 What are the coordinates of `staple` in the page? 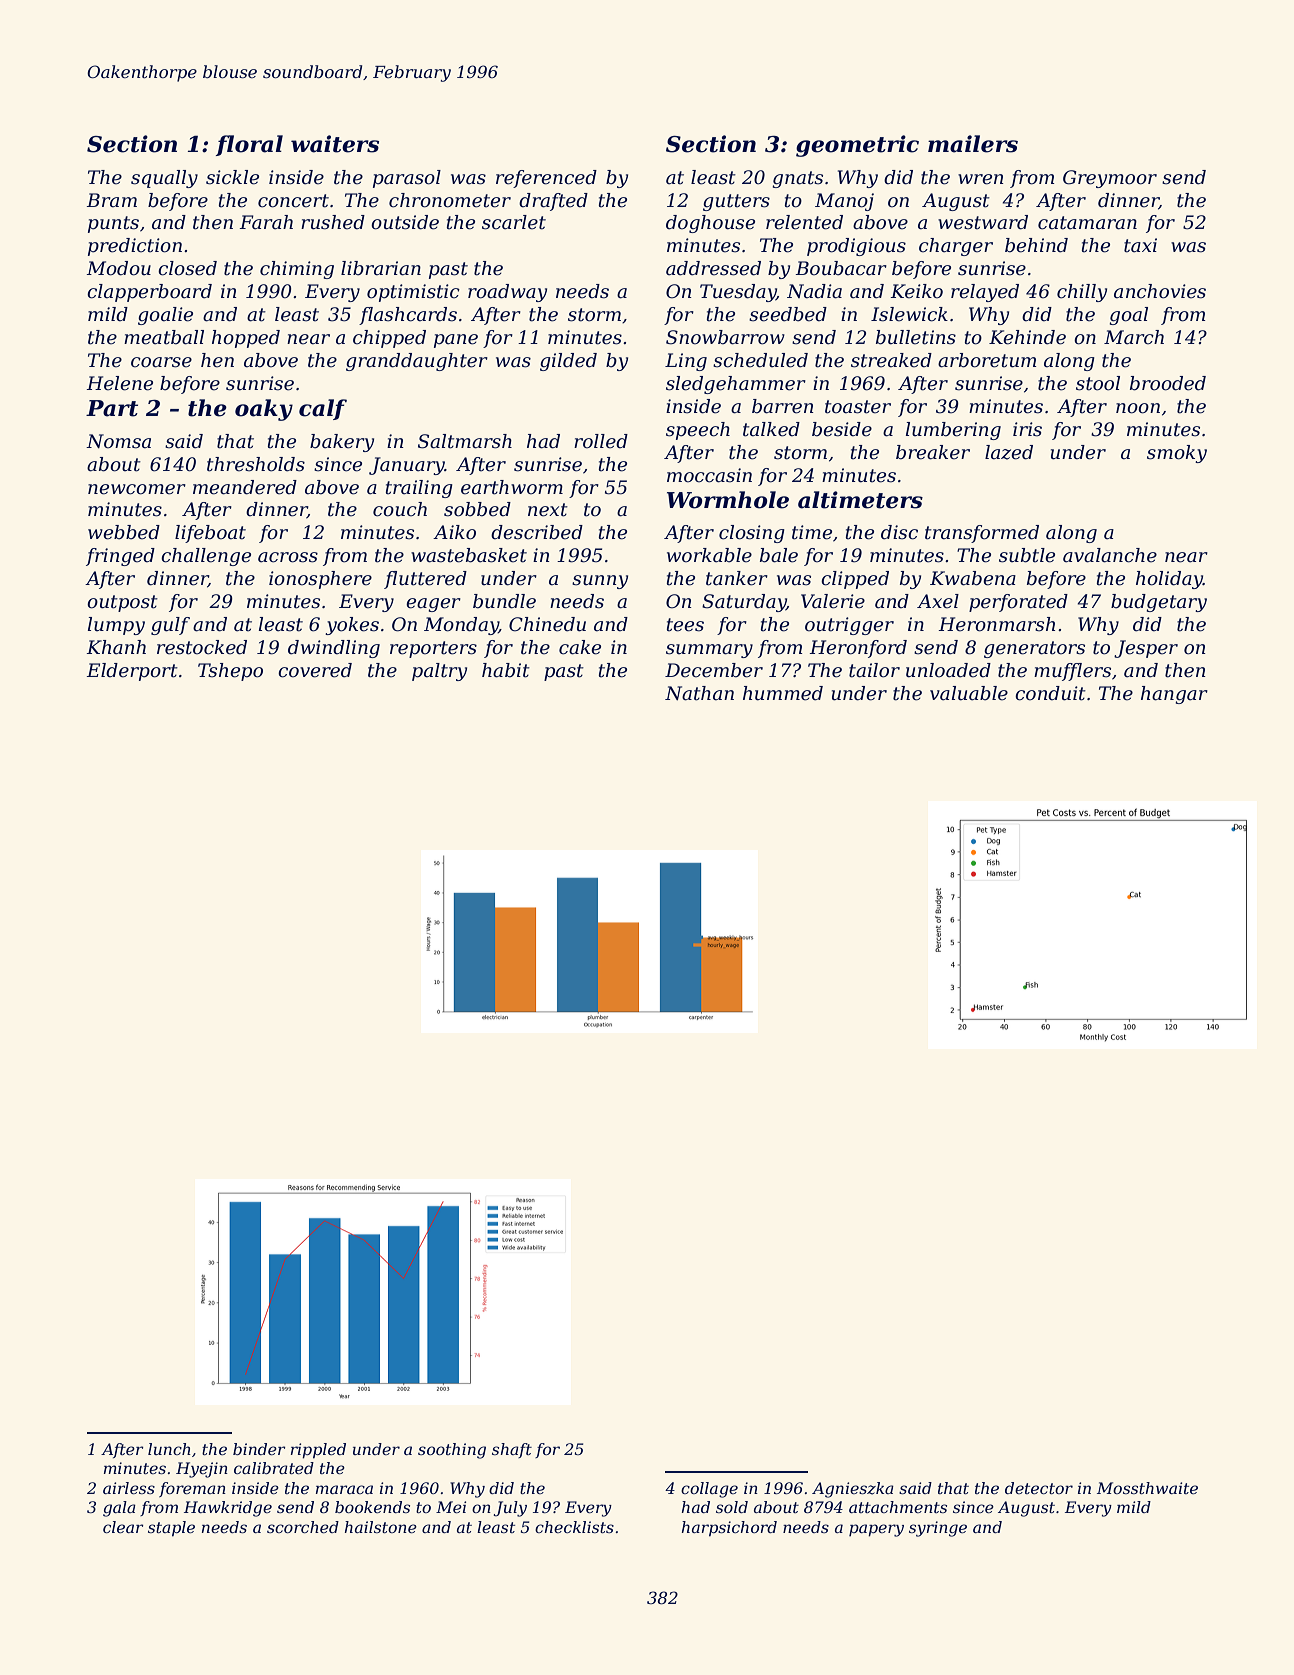 It's located at (171, 1529).
